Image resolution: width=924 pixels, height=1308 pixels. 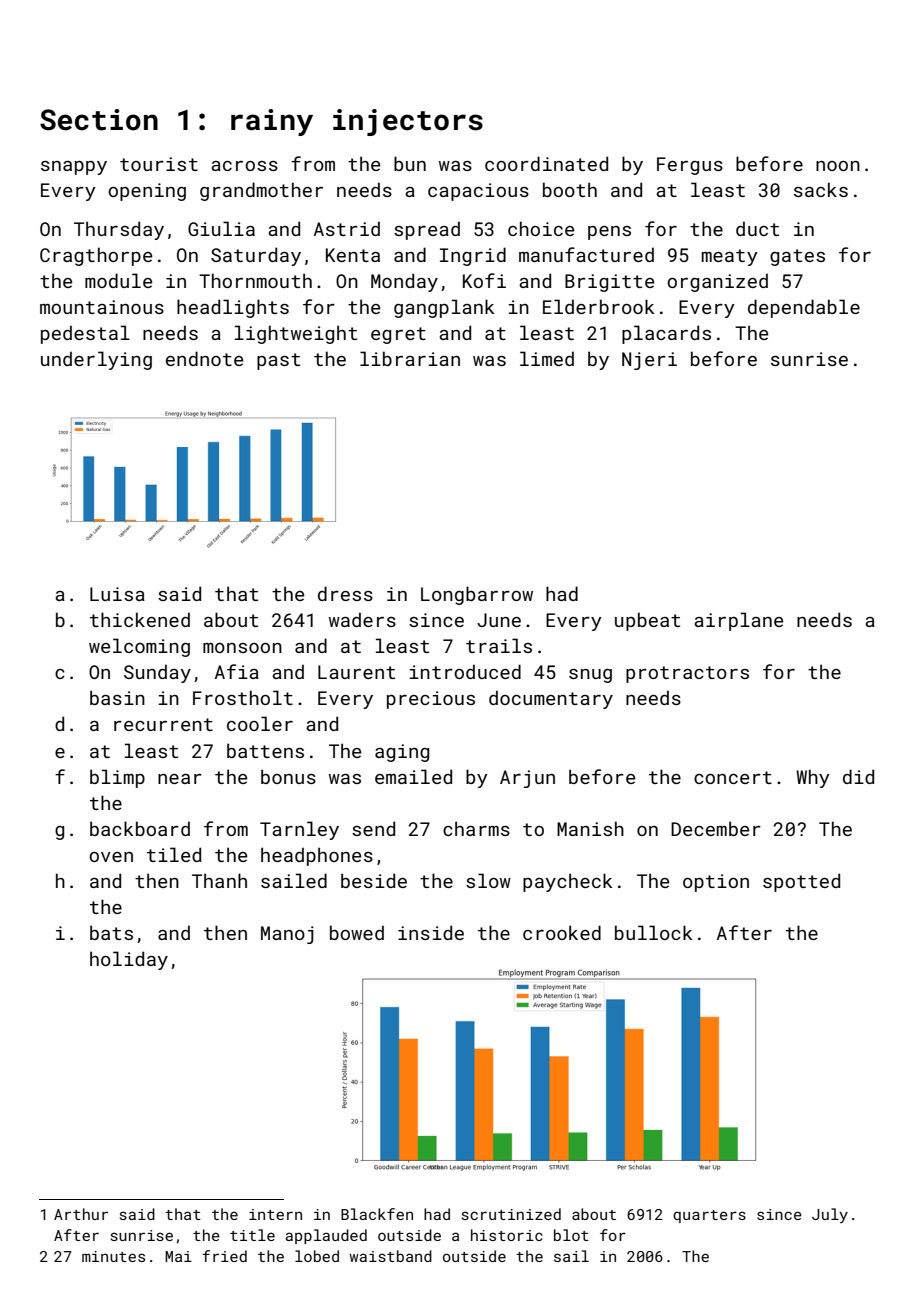 What do you see at coordinates (408, 122) in the document?
I see `injectors` at bounding box center [408, 122].
